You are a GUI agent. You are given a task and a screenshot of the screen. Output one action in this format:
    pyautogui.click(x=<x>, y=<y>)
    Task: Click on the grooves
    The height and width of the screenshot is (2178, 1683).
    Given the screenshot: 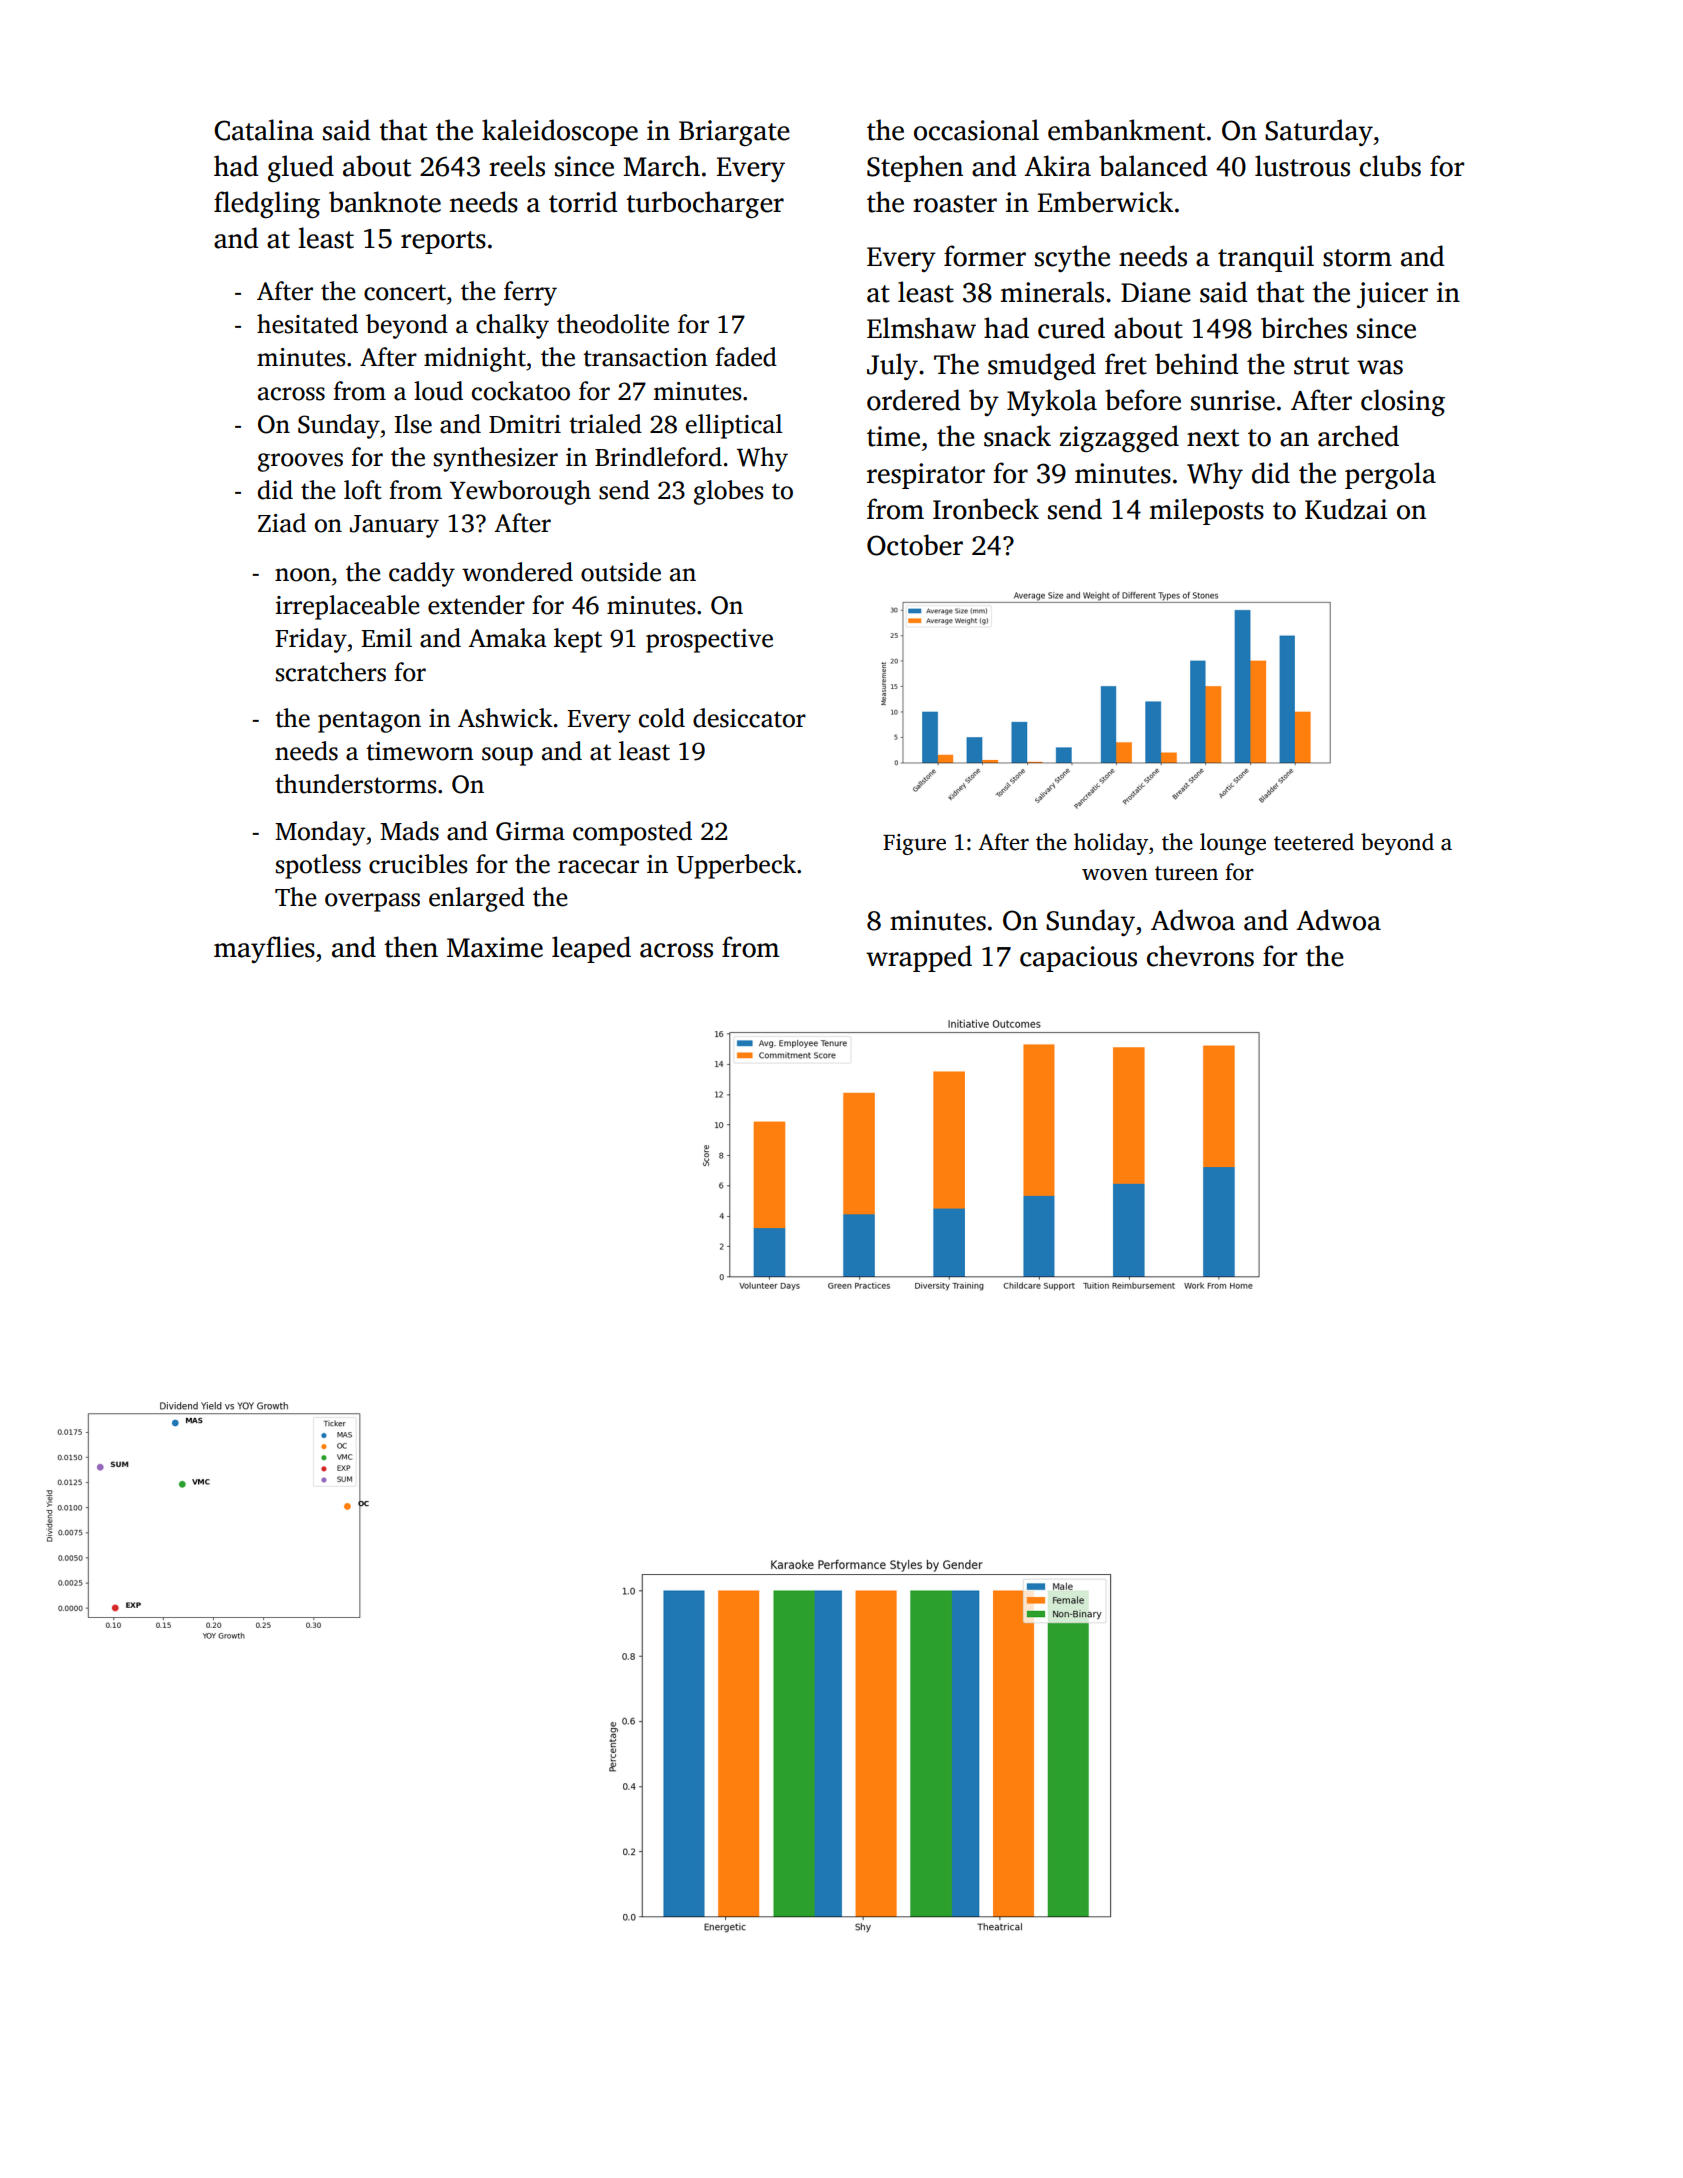 What is the action you would take?
    pyautogui.click(x=300, y=462)
